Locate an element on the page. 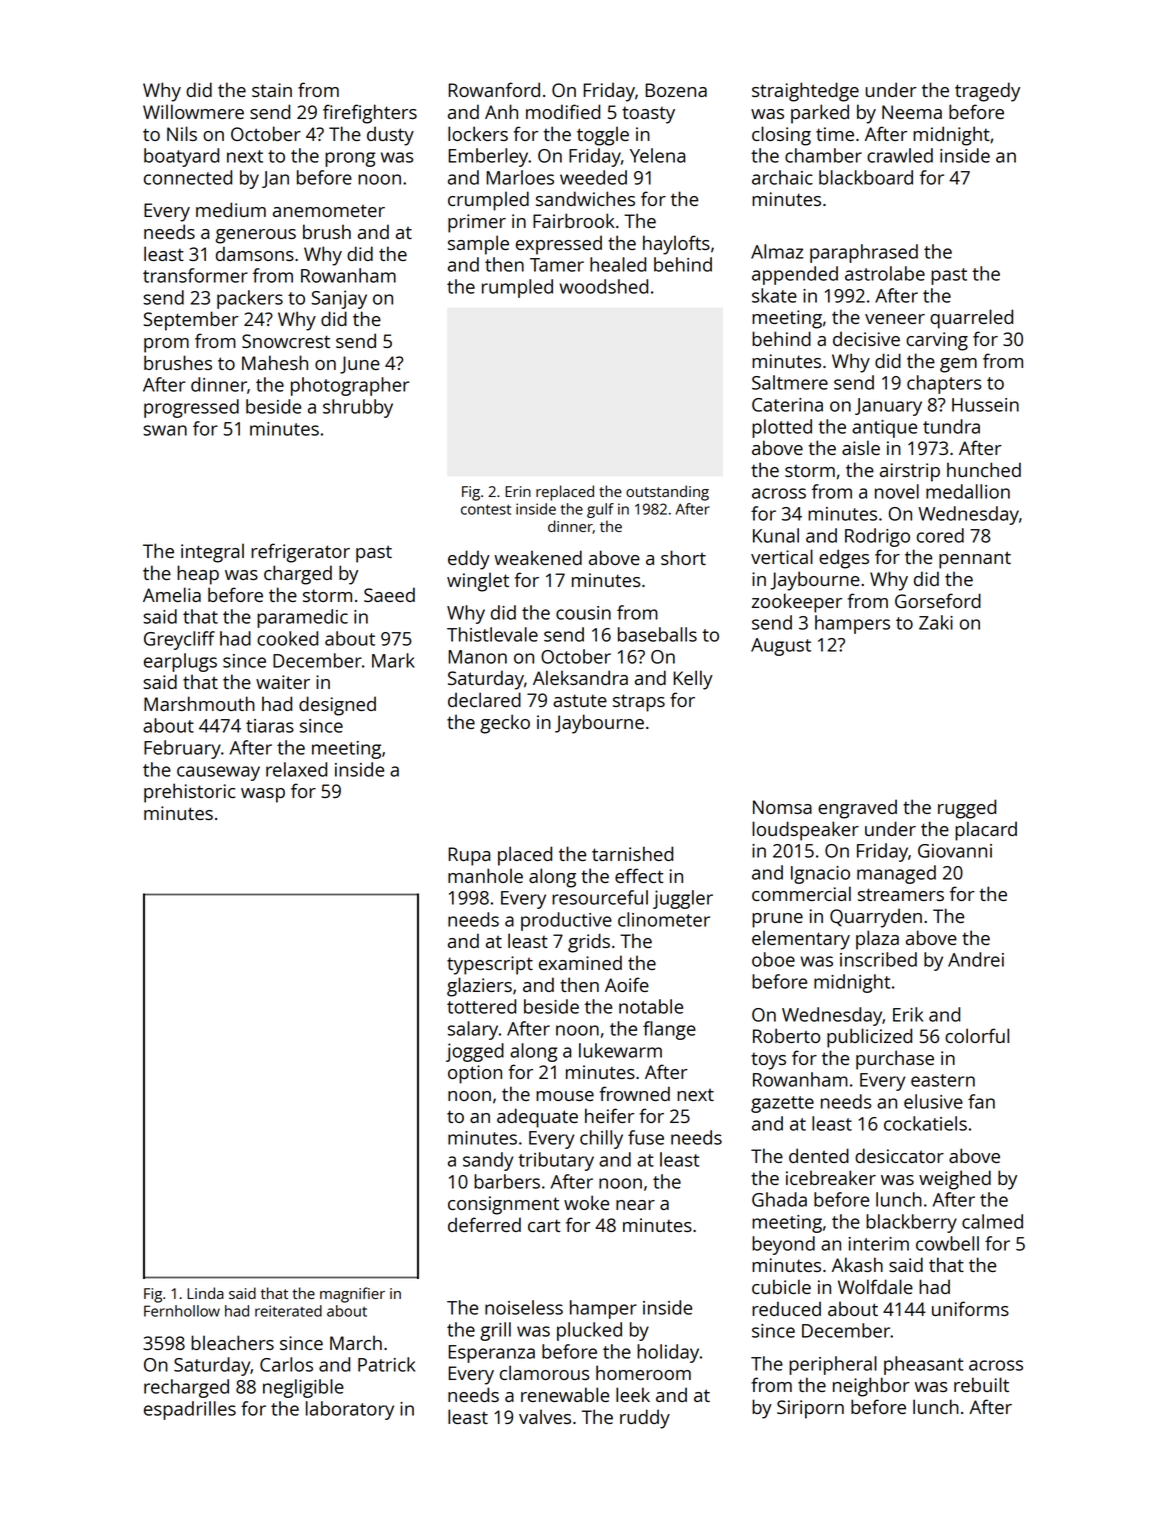  crawled is located at coordinates (900, 155).
